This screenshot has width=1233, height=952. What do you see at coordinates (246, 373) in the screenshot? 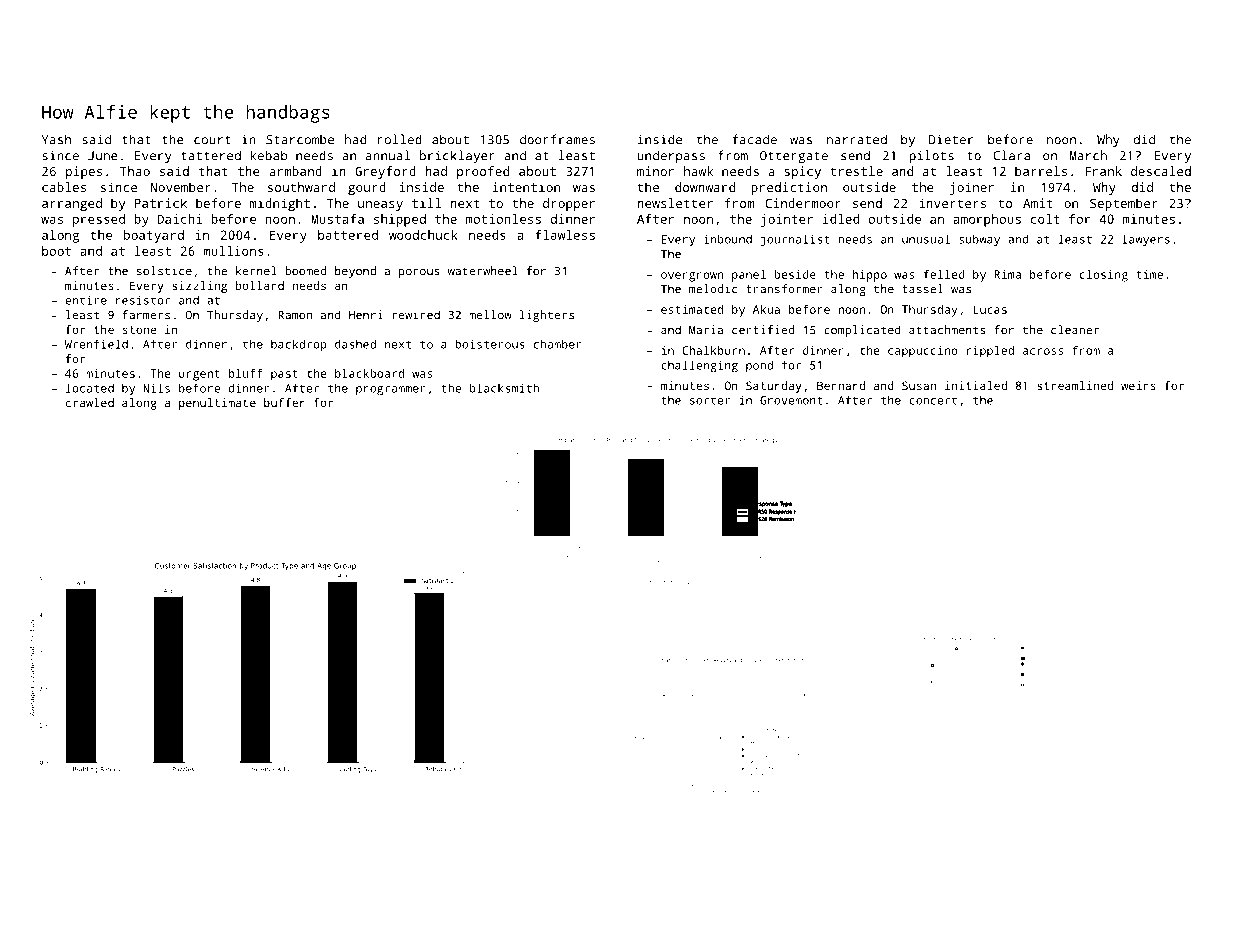
I see `bluff` at bounding box center [246, 373].
